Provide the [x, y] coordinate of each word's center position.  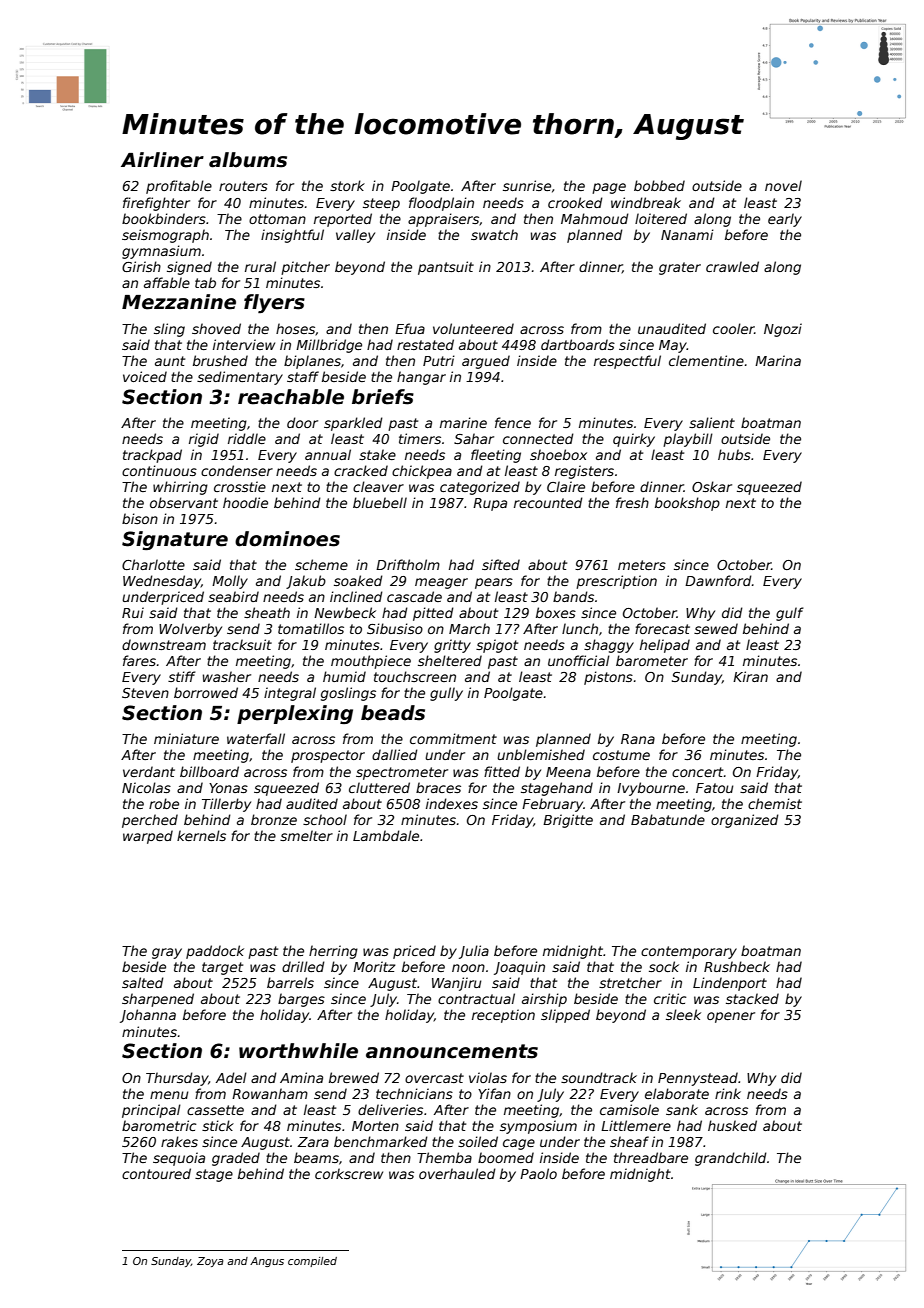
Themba [444, 1157]
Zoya [210, 1262]
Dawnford [718, 580]
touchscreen [415, 676]
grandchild [731, 1159]
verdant [149, 771]
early [785, 220]
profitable [179, 187]
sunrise [527, 185]
